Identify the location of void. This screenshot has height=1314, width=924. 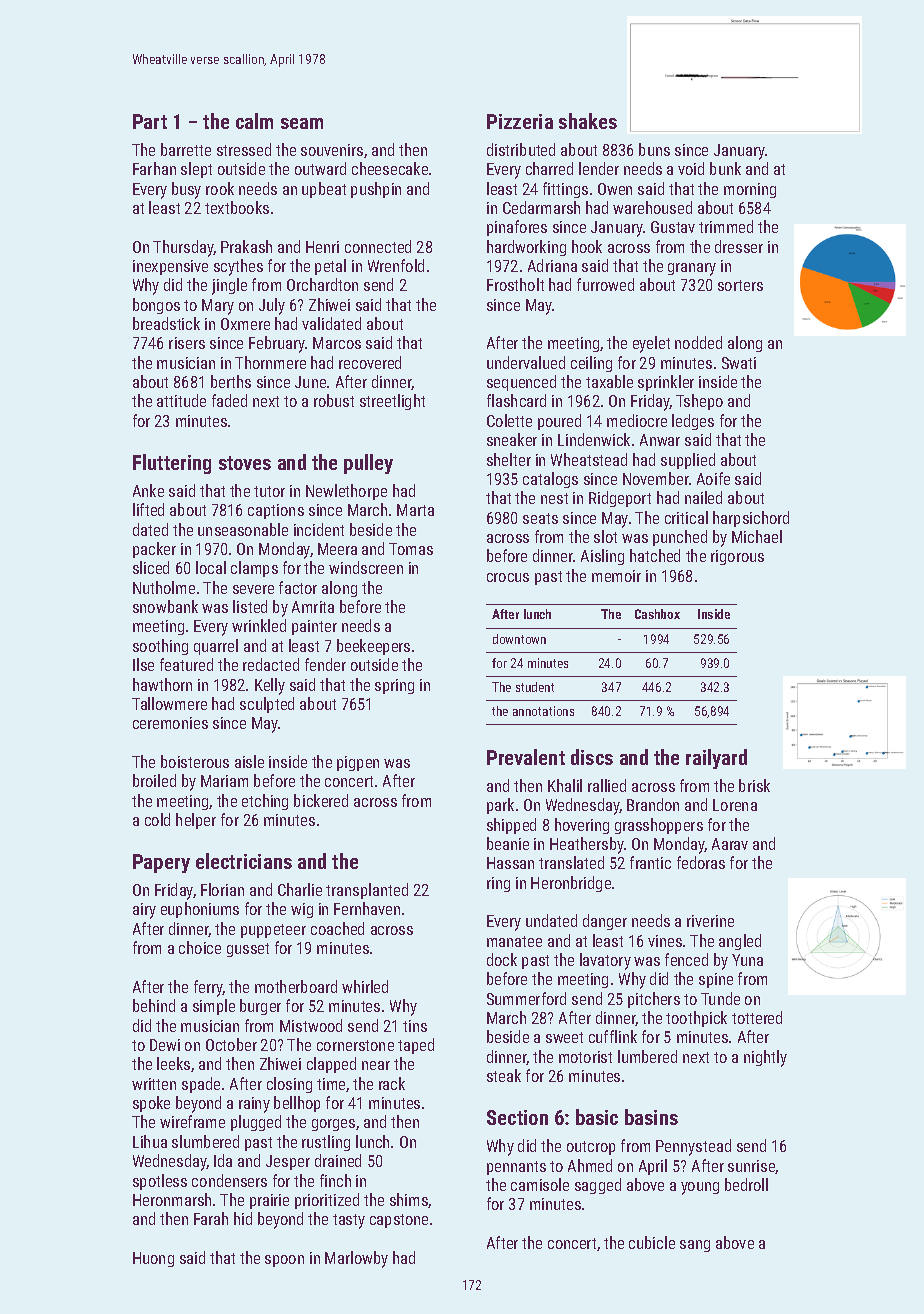
(691, 168).
